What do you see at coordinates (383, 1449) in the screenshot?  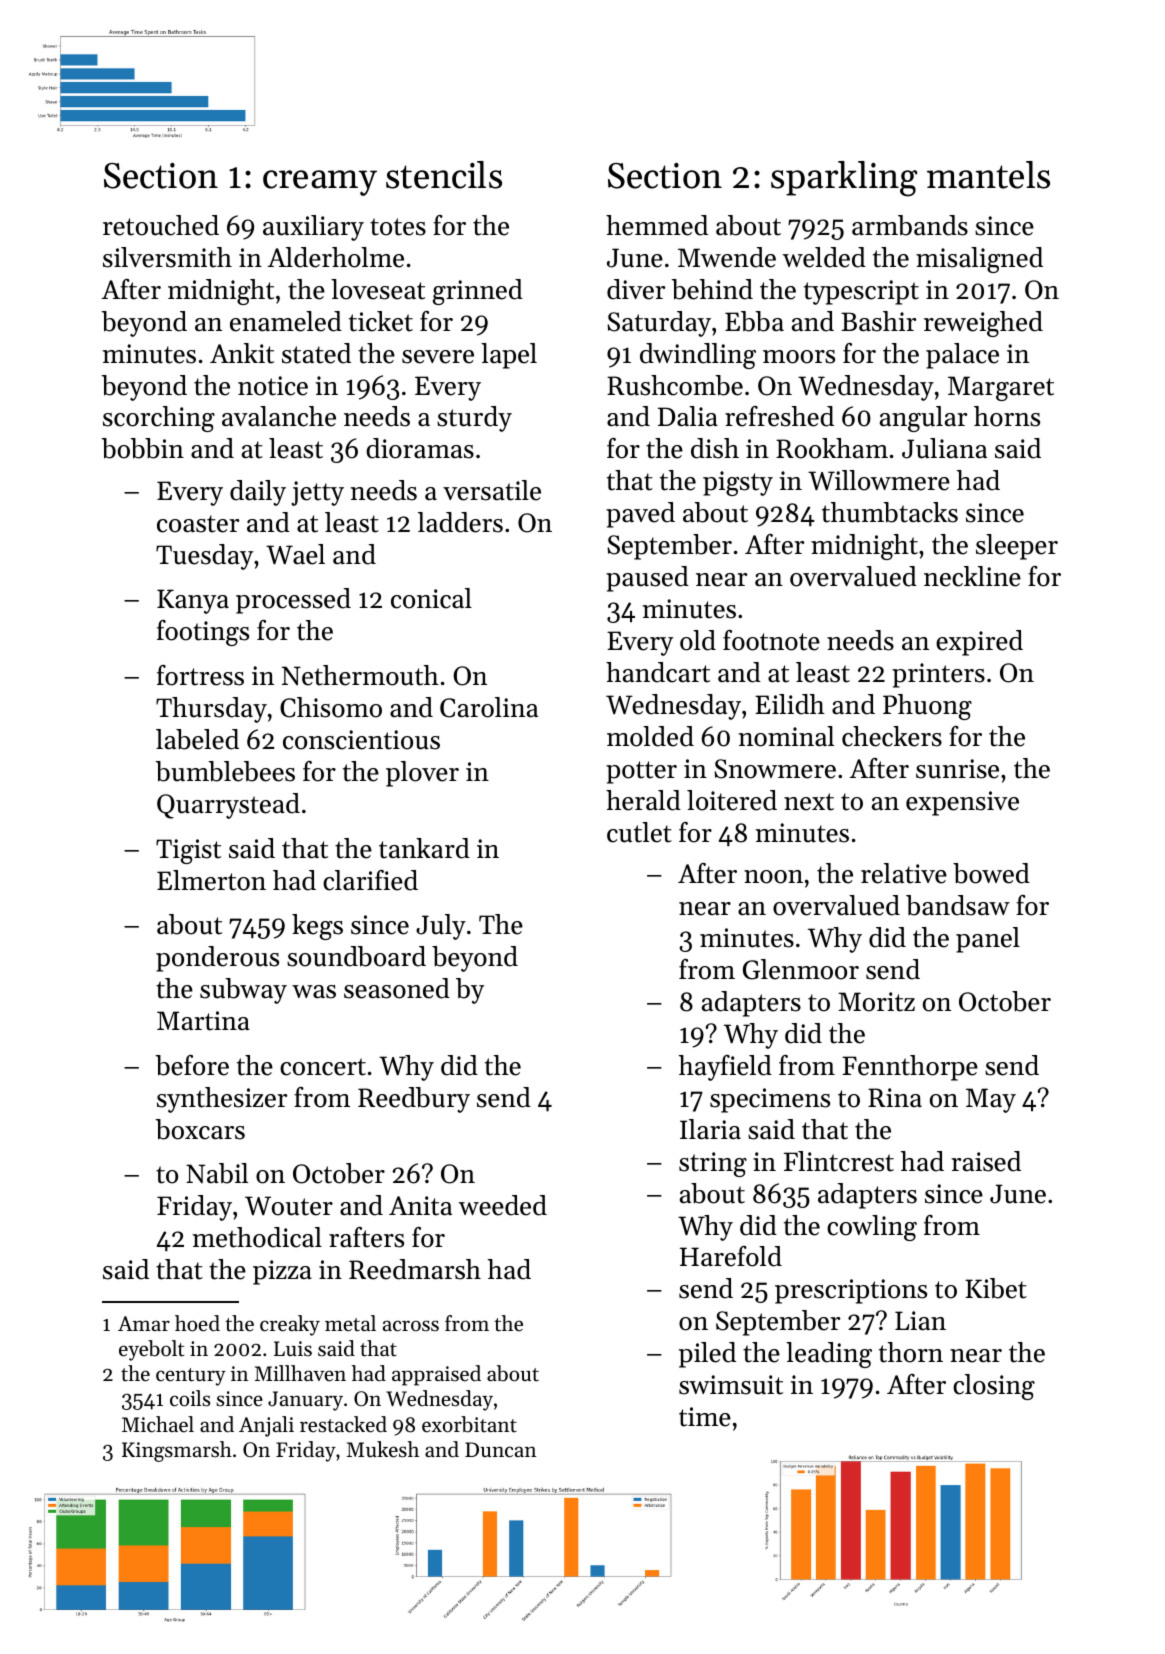 I see `Mukesh` at bounding box center [383, 1449].
